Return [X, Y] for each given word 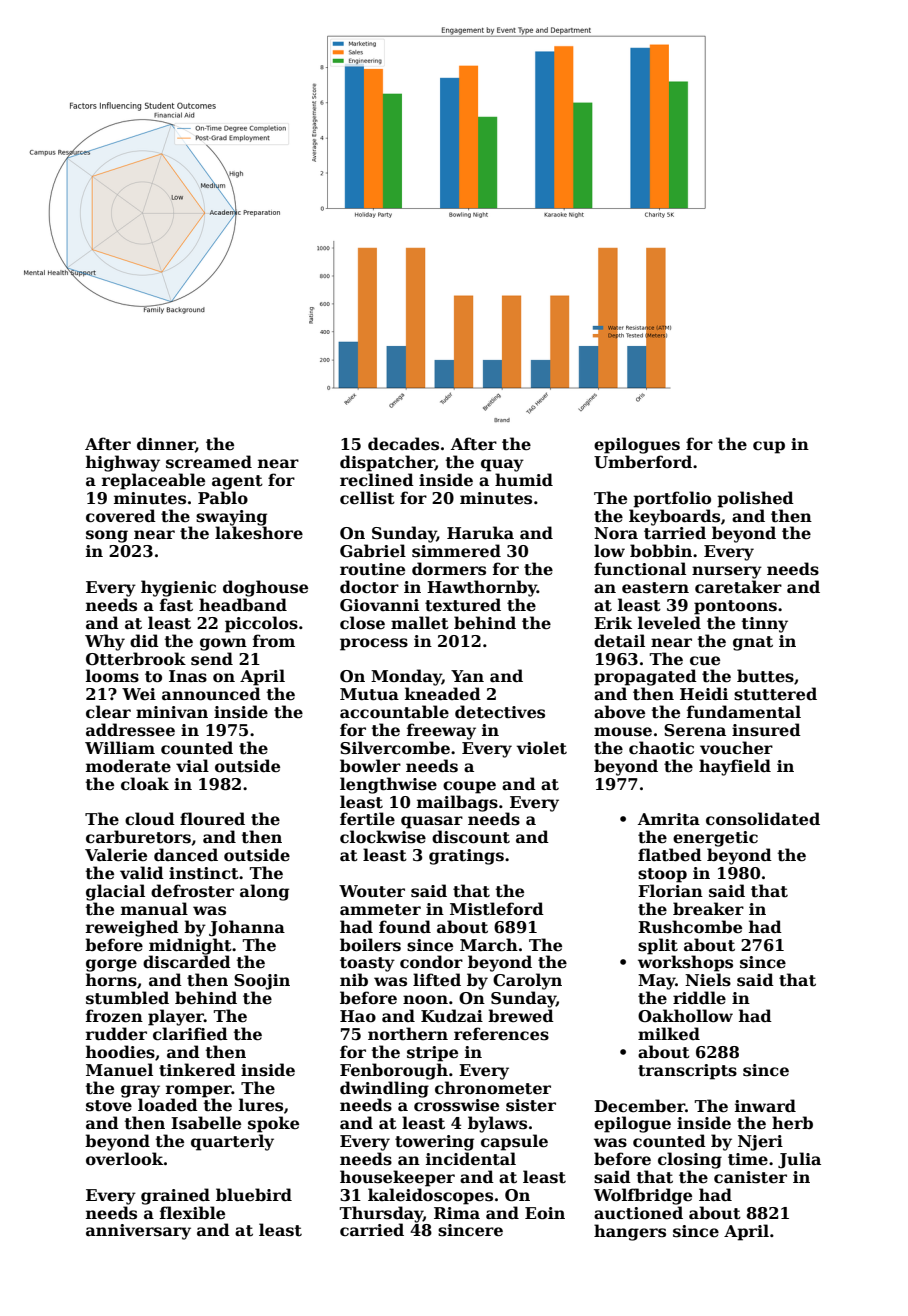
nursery [727, 572]
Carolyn [527, 981]
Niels [708, 980]
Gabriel [373, 551]
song [107, 536]
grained [175, 1196]
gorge [111, 965]
